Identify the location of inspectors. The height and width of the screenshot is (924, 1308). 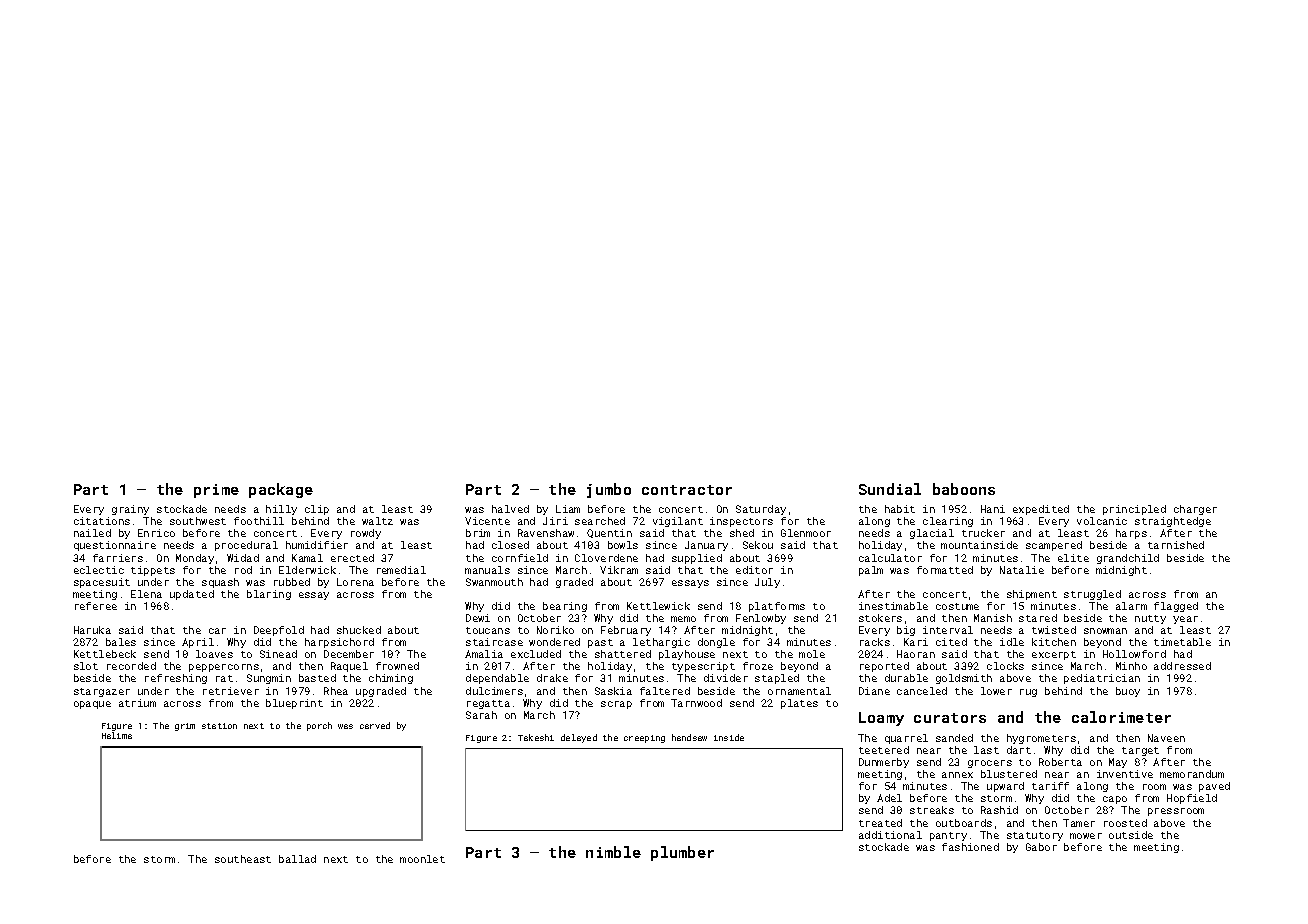
(741, 522).
